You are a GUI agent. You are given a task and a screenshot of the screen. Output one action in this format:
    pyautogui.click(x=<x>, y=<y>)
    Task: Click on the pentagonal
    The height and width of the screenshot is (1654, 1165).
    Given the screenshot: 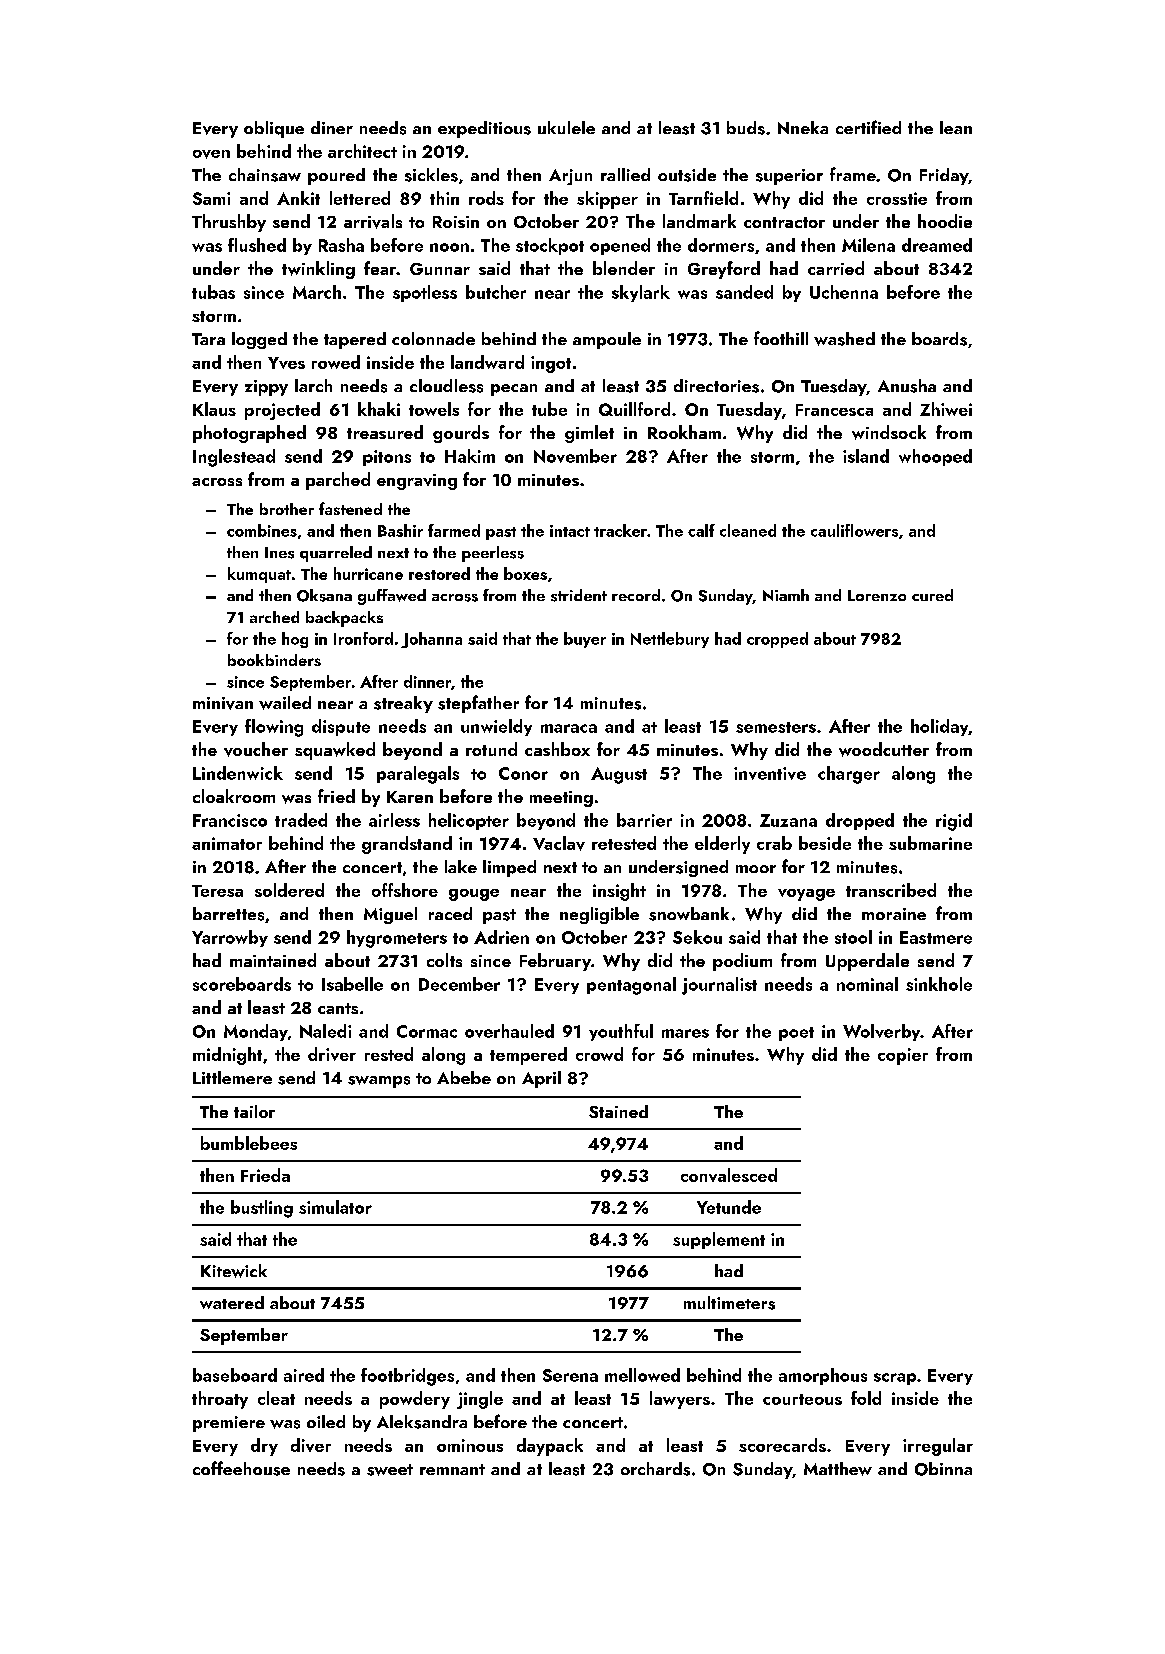 What is the action you would take?
    pyautogui.click(x=631, y=986)
